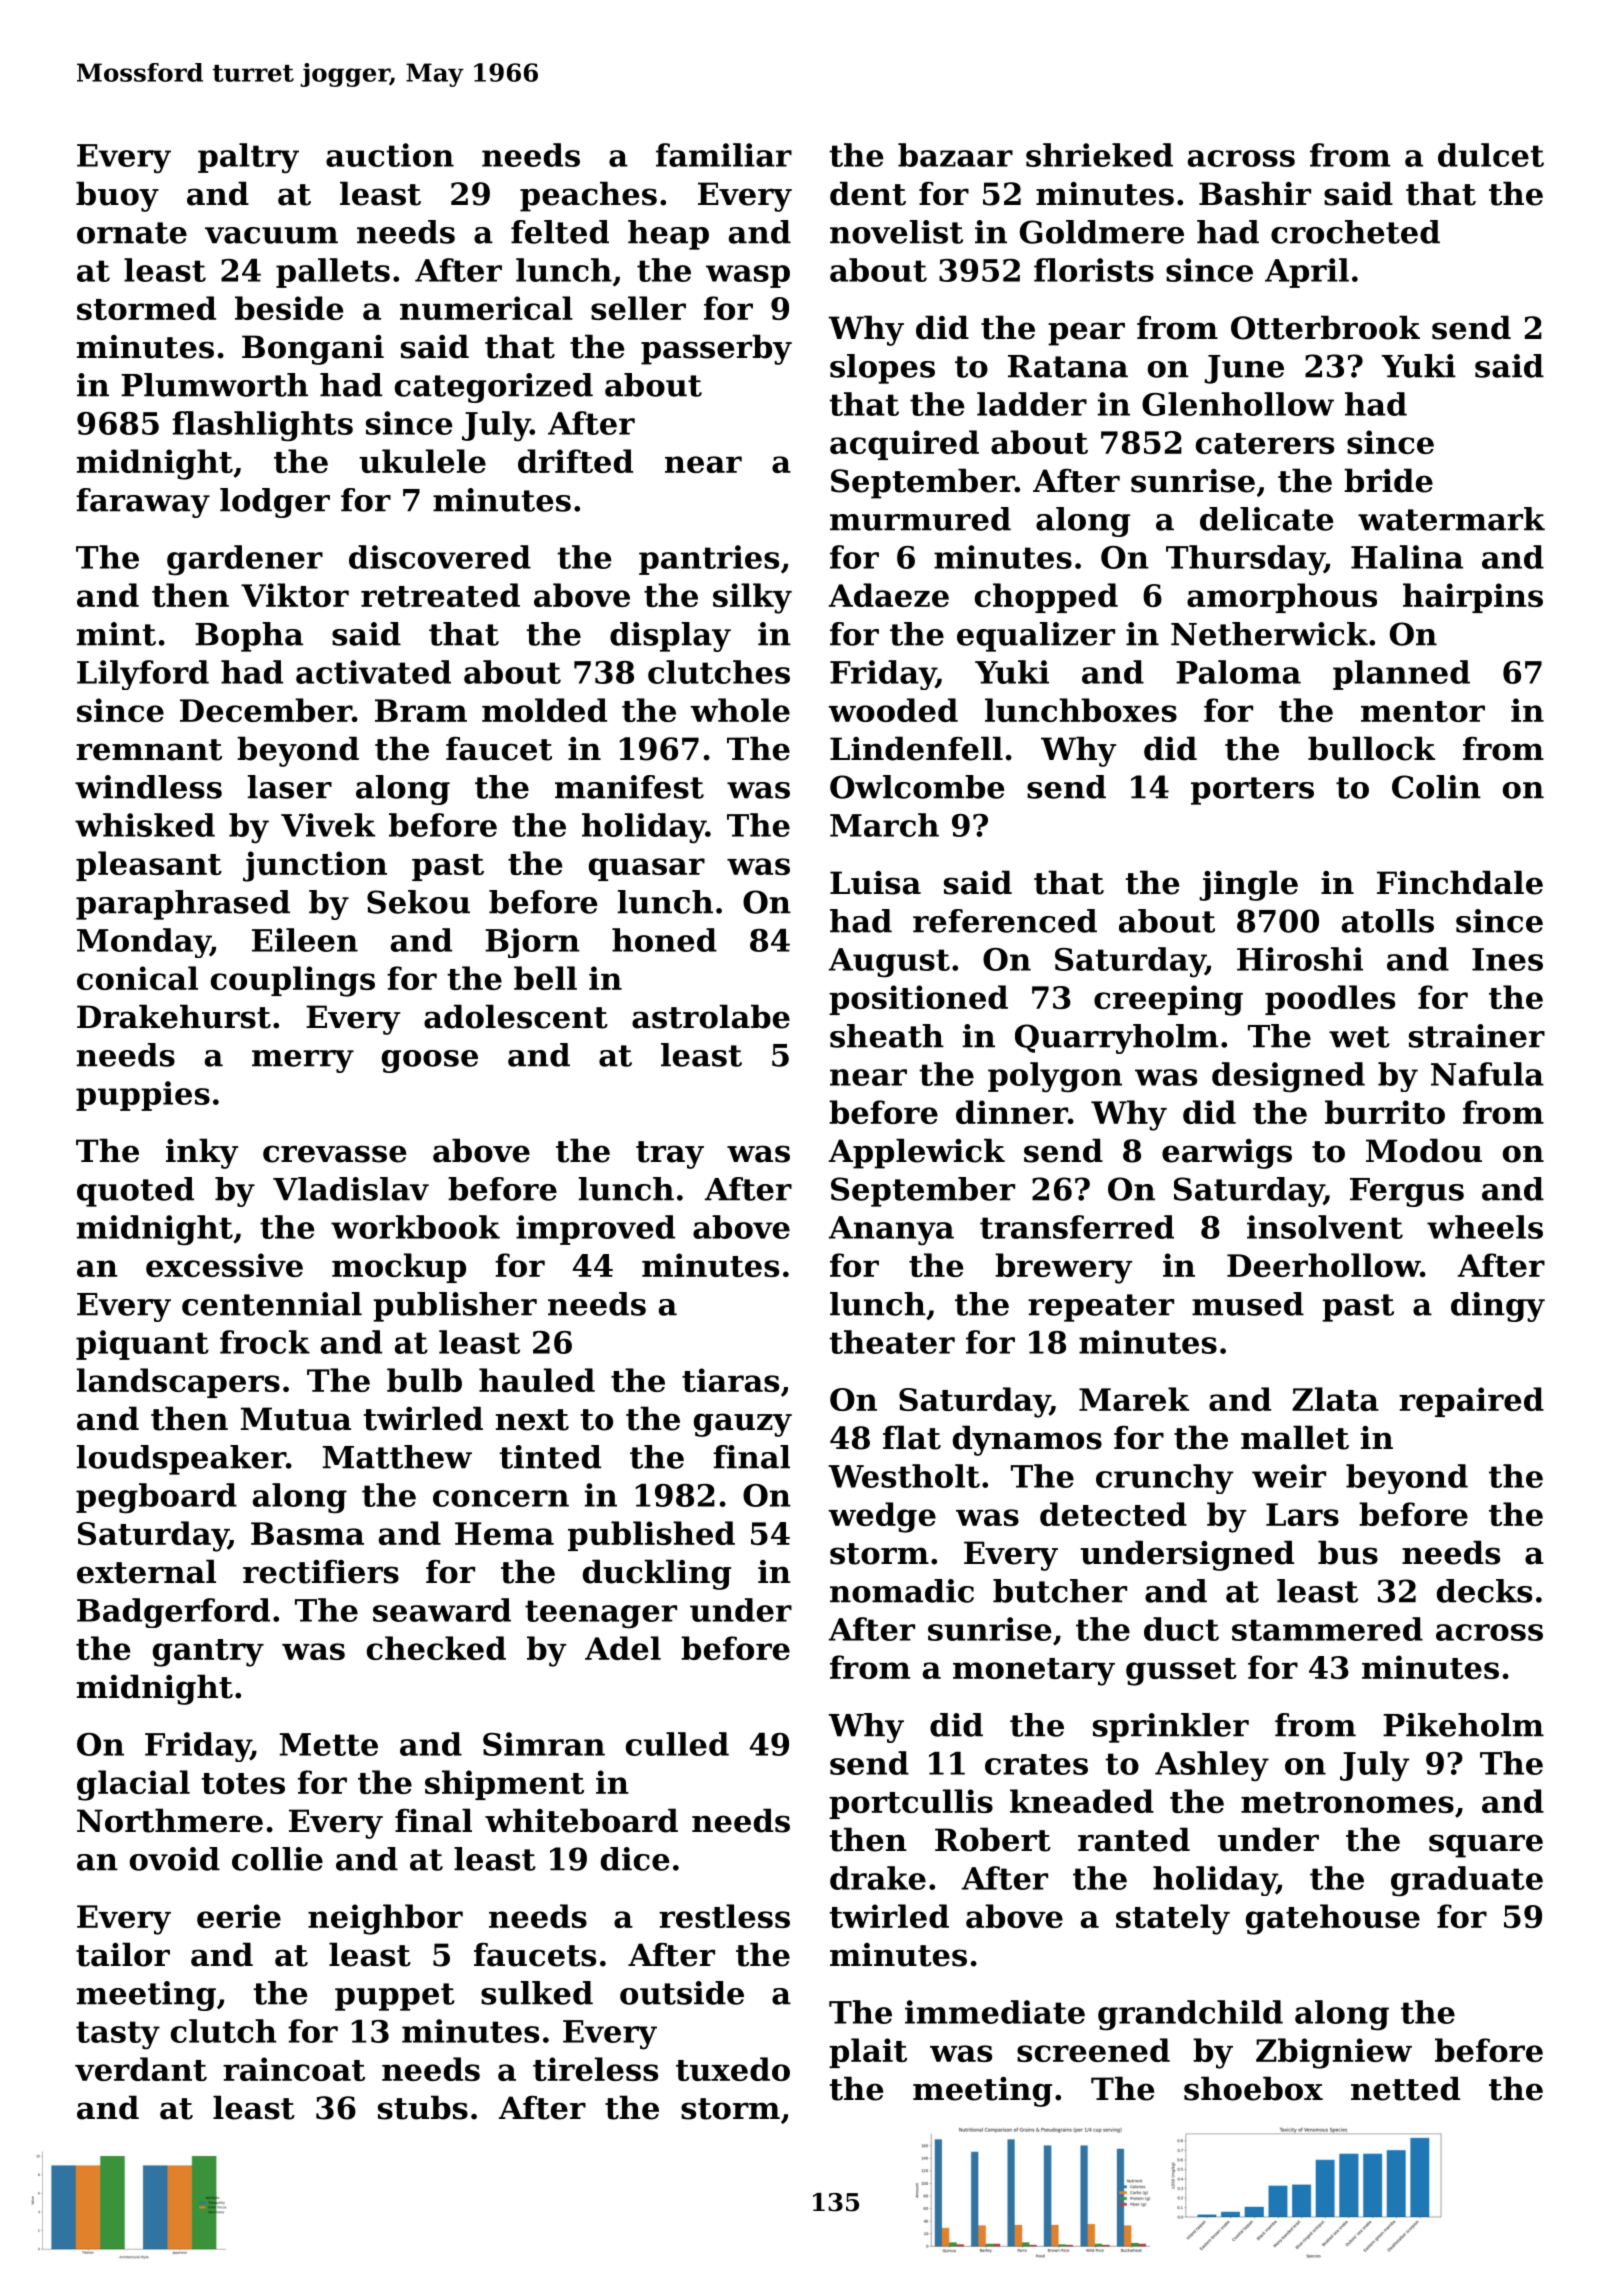 The height and width of the screenshot is (2292, 1620). Describe the element at coordinates (1491, 155) in the screenshot. I see `dulcet` at that location.
